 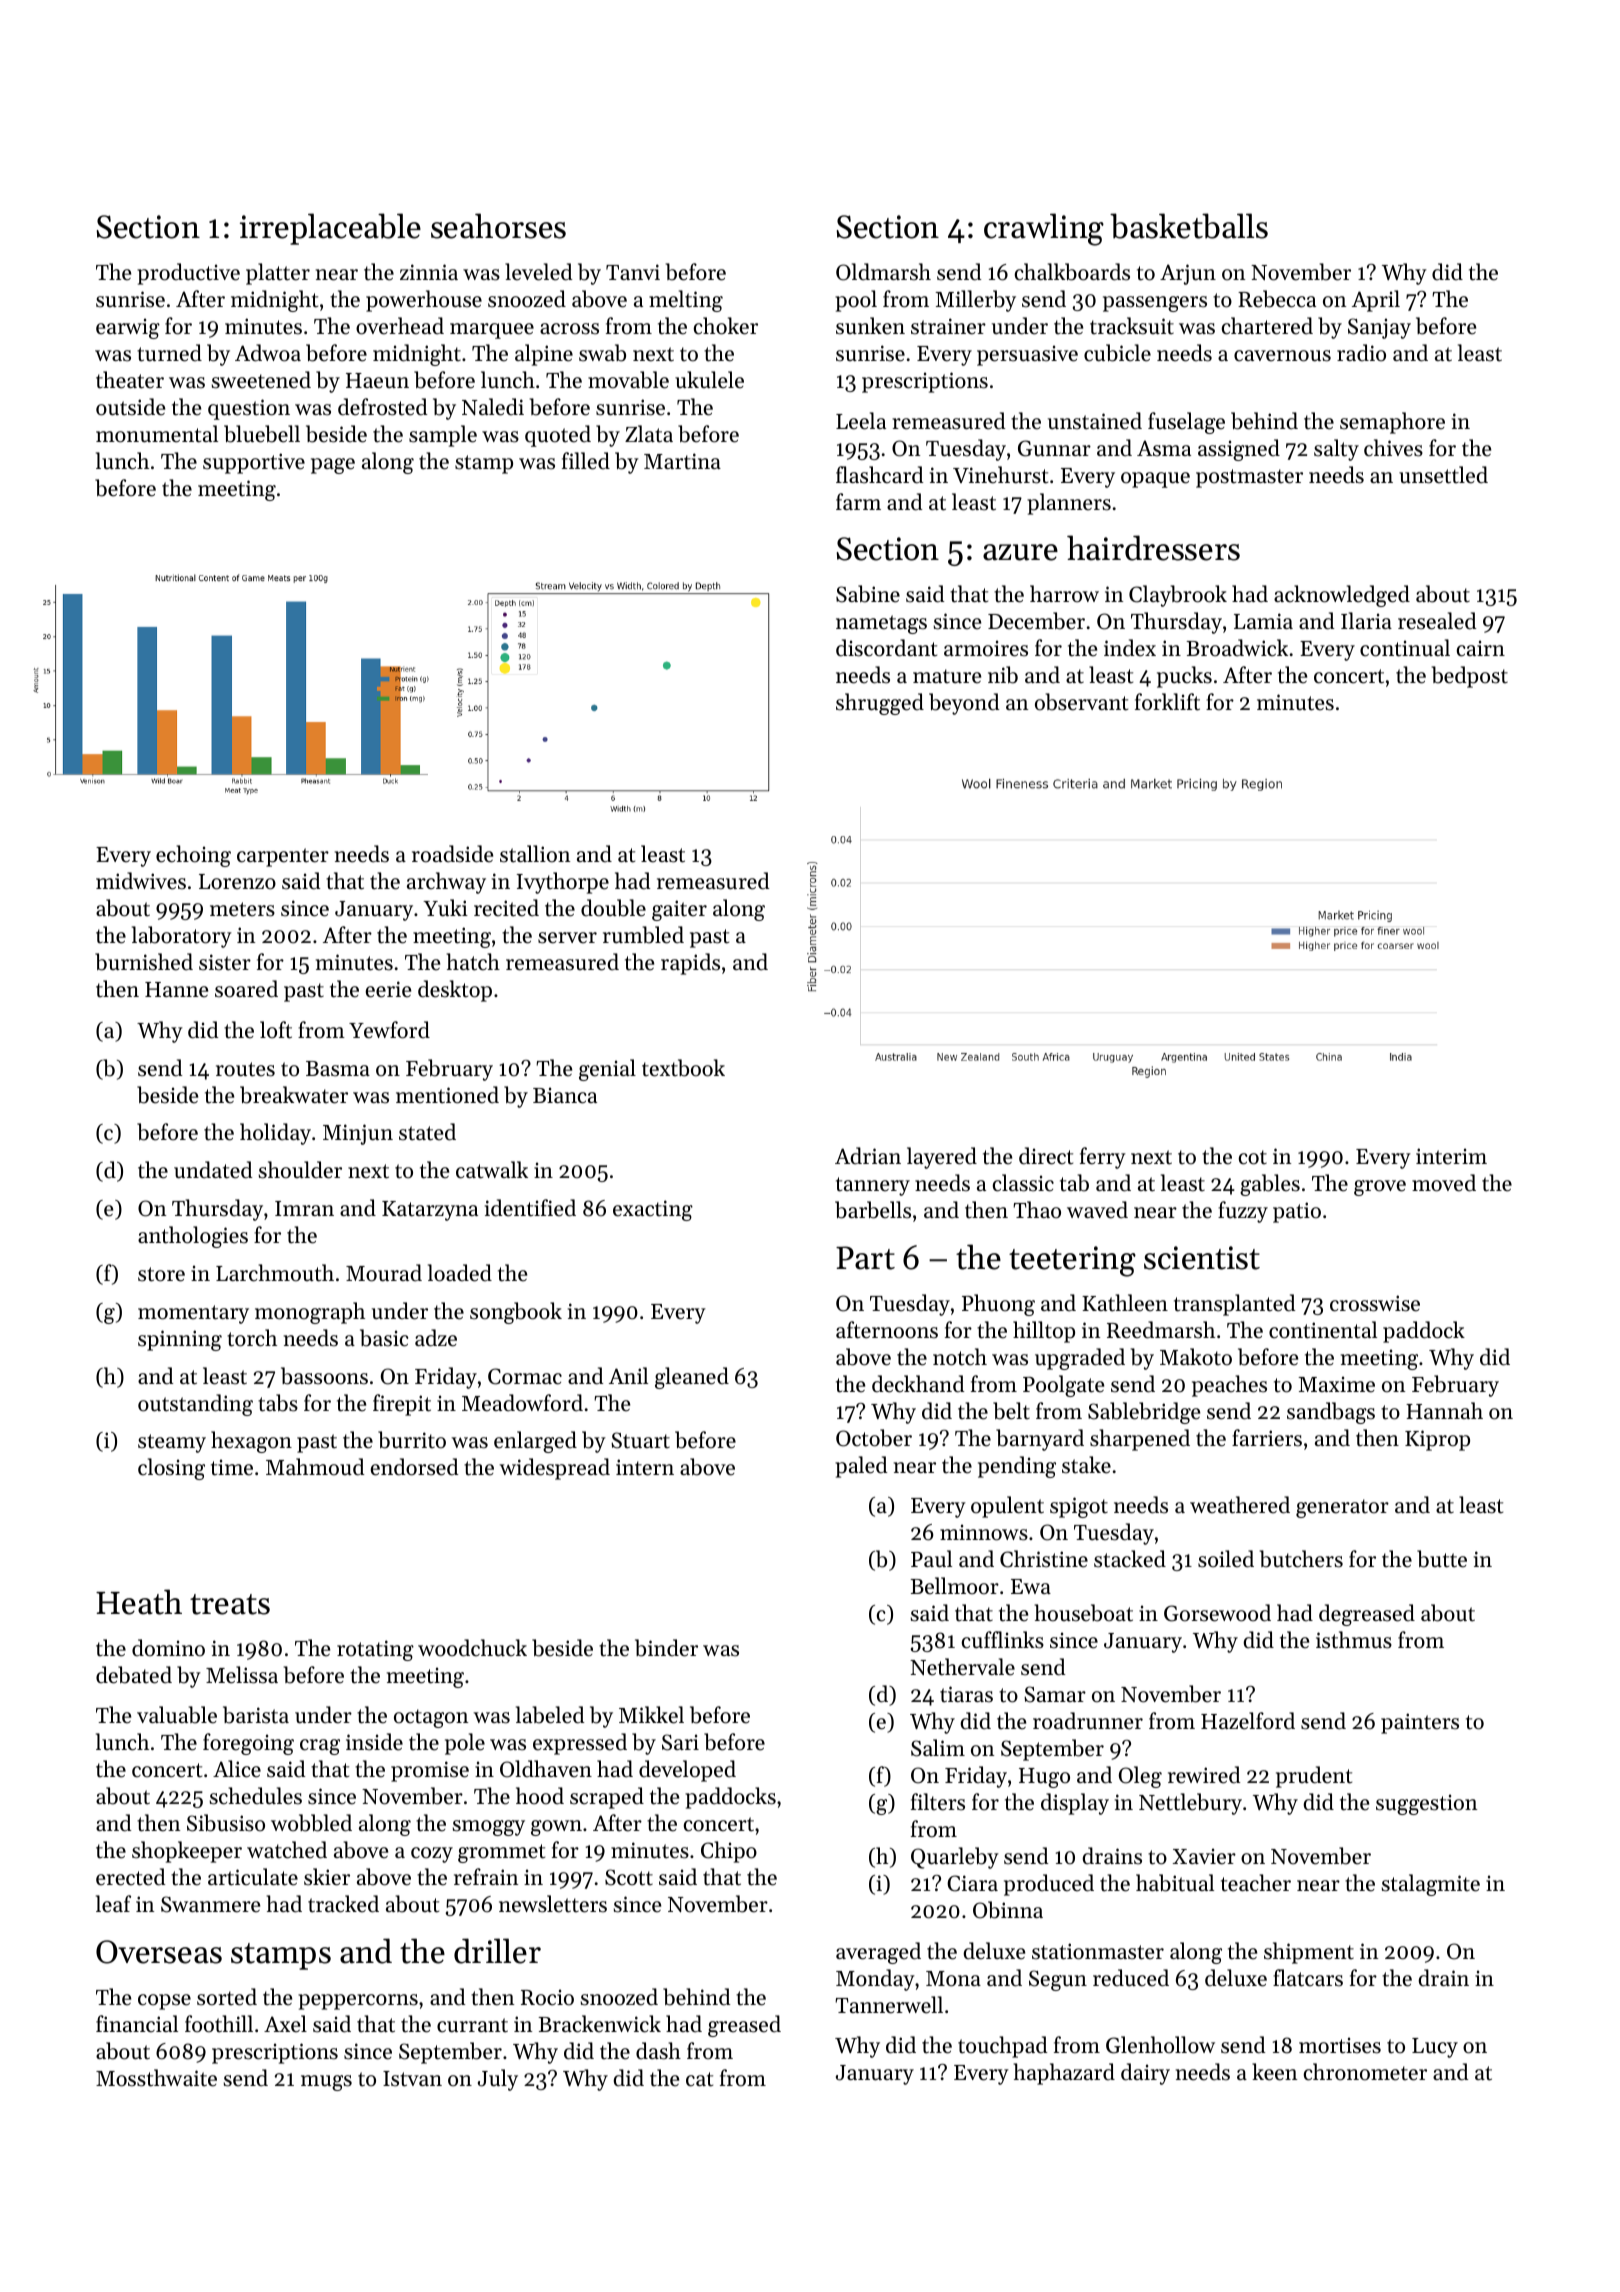 What do you see at coordinates (1437, 1440) in the screenshot?
I see `Kiprop` at bounding box center [1437, 1440].
